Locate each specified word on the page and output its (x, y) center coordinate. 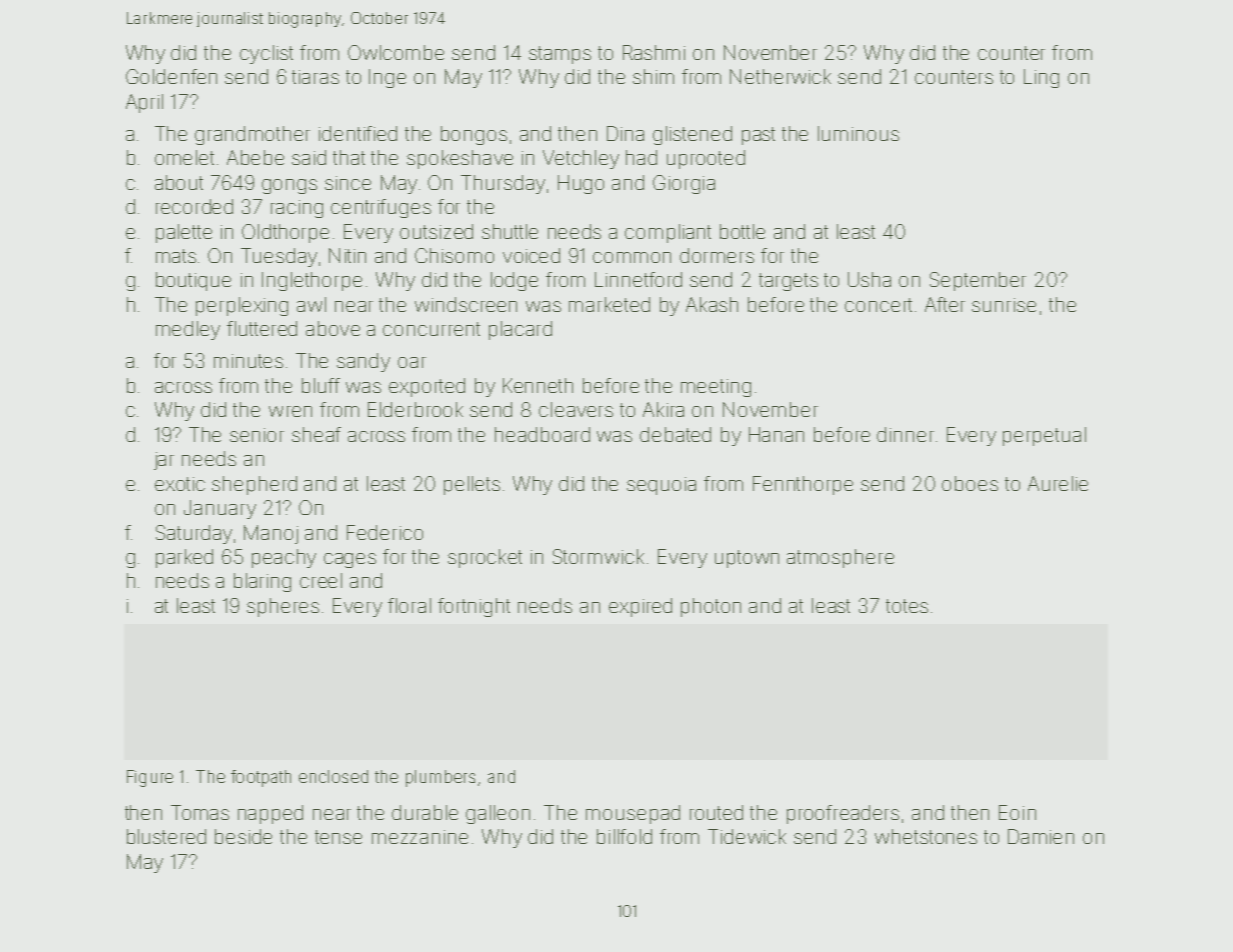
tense (338, 837)
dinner (905, 434)
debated (675, 434)
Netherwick (780, 76)
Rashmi (654, 52)
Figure (150, 778)
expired (640, 607)
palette (184, 233)
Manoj (271, 534)
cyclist (266, 54)
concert (878, 305)
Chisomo (454, 255)
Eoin (1017, 812)
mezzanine (420, 837)
